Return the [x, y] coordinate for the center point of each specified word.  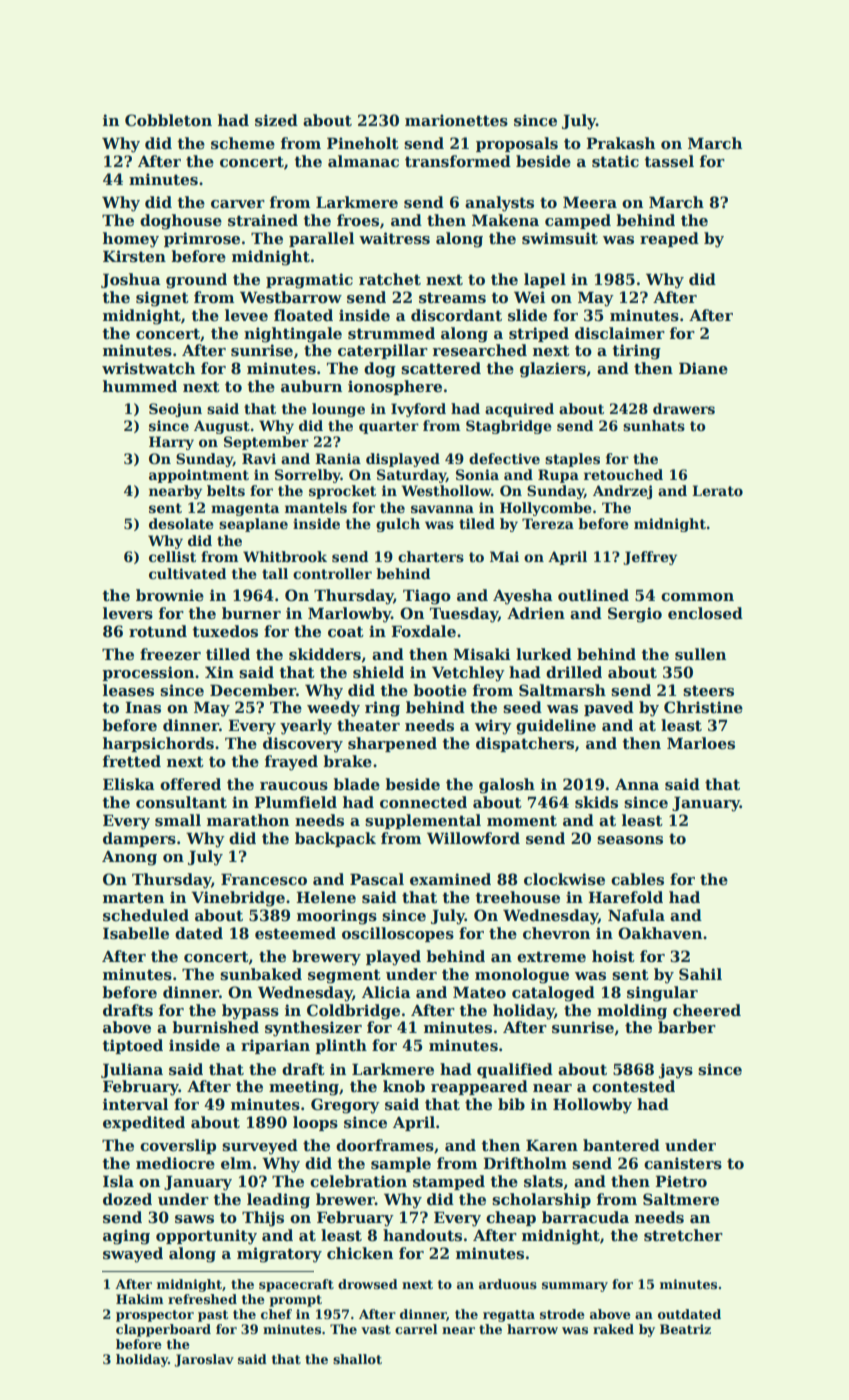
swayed [133, 1255]
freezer [170, 654]
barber [687, 1027]
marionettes [456, 120]
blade [356, 784]
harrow [532, 1329]
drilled [574, 672]
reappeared [479, 1087]
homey [131, 240]
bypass [250, 1012]
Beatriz [685, 1329]
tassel [669, 161]
